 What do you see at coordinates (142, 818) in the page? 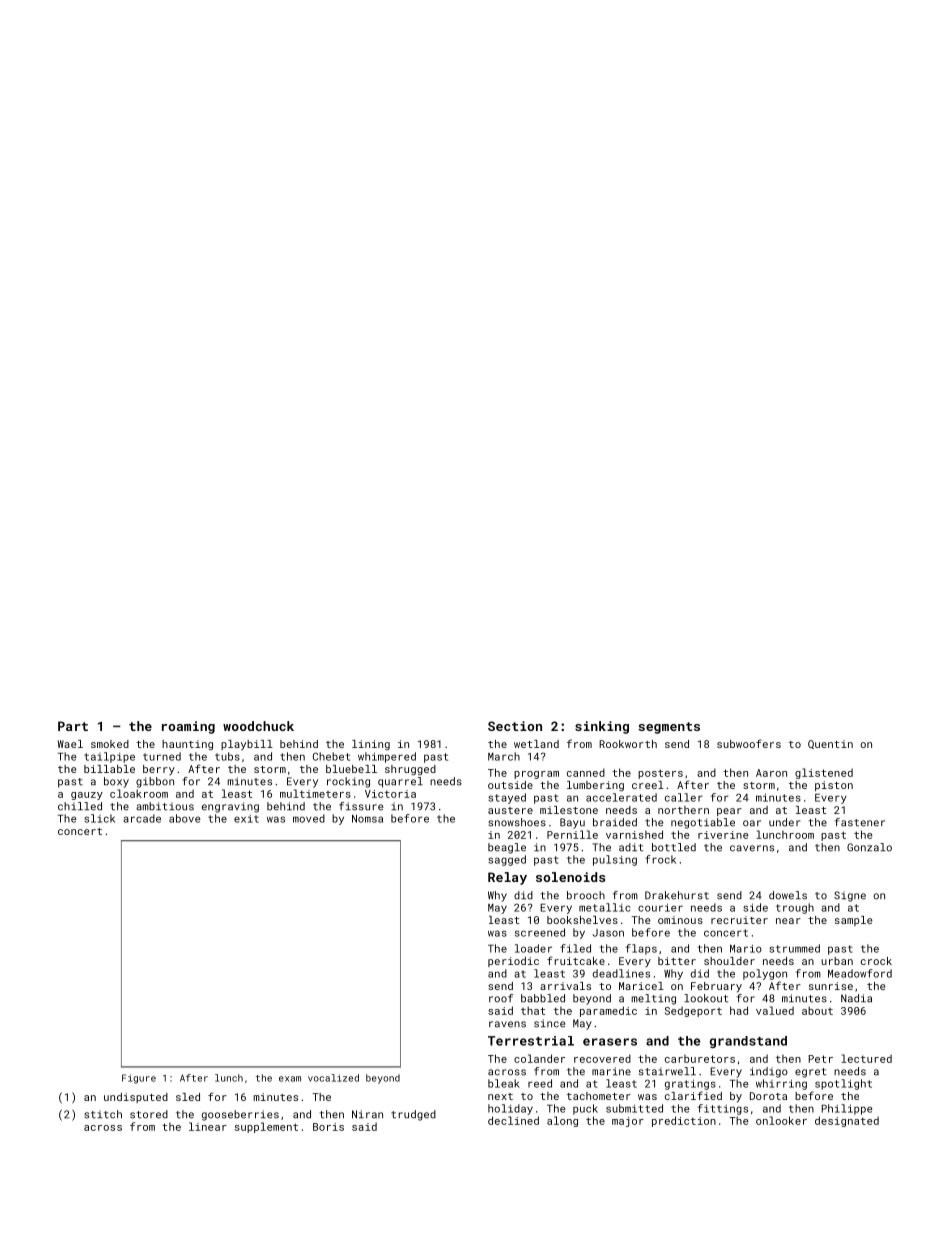
I see `arcade` at bounding box center [142, 818].
